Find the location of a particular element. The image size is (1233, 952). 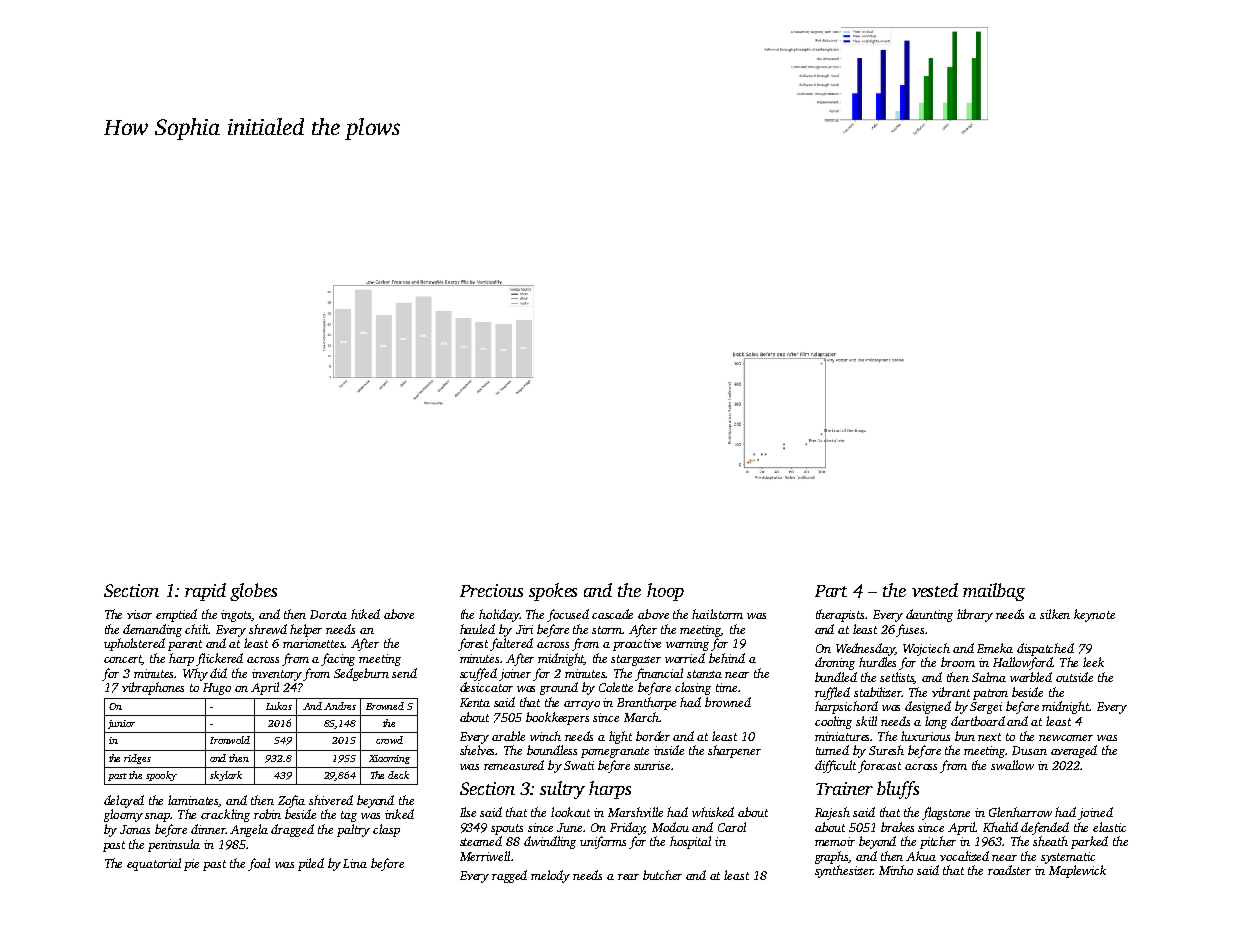

parked is located at coordinates (1089, 842).
